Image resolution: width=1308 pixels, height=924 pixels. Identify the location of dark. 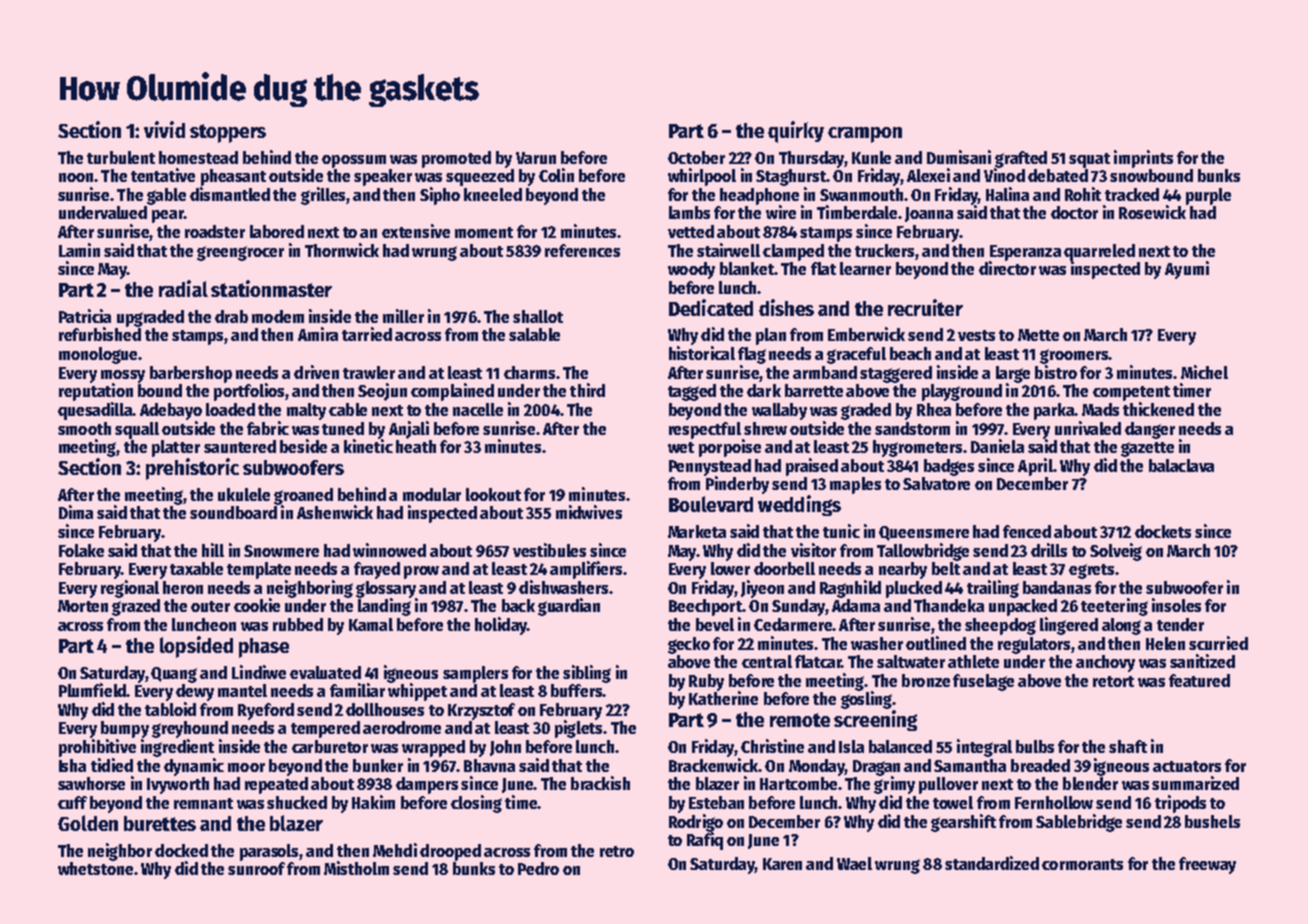
(764, 390).
